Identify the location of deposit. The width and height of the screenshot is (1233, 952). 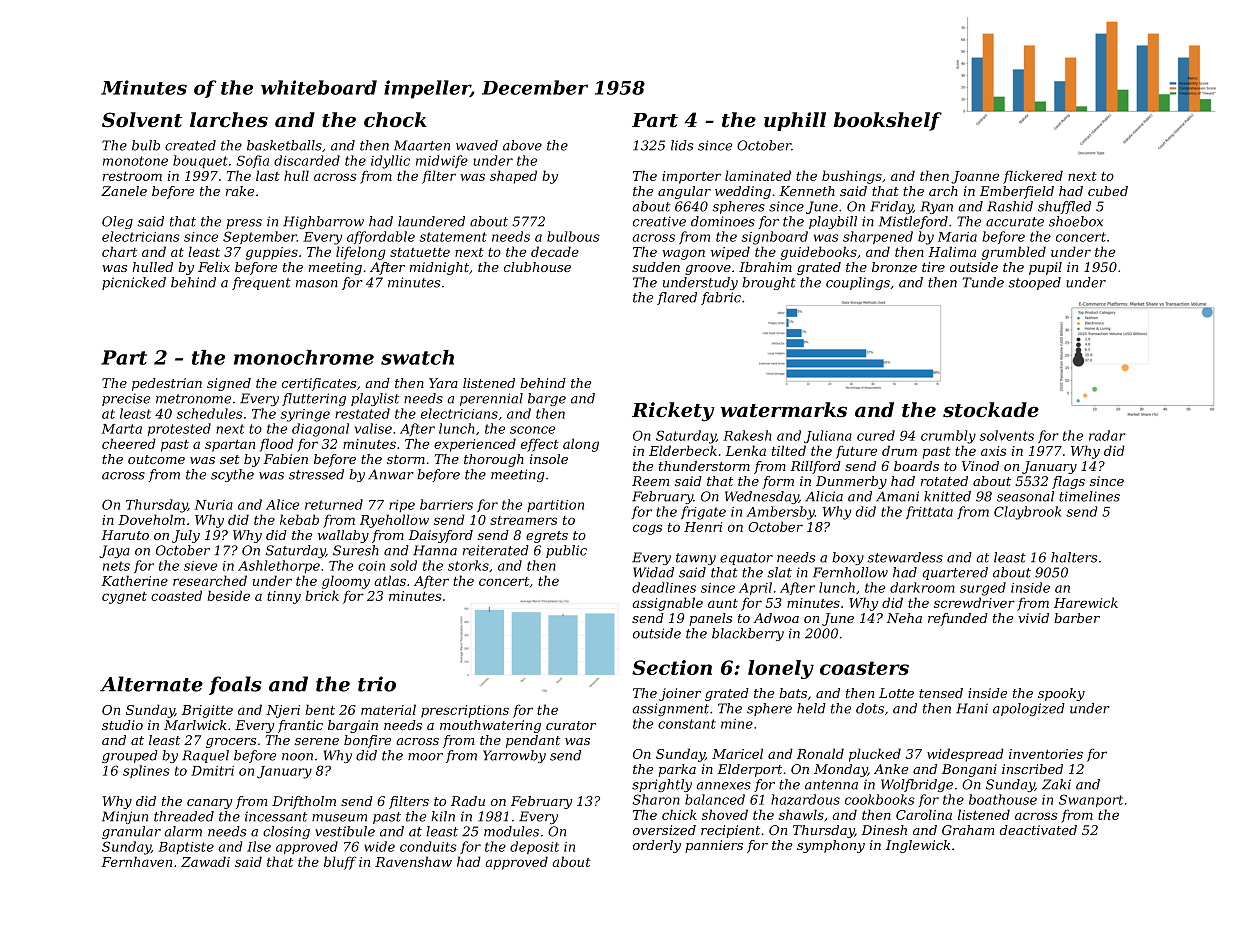
(534, 847).
